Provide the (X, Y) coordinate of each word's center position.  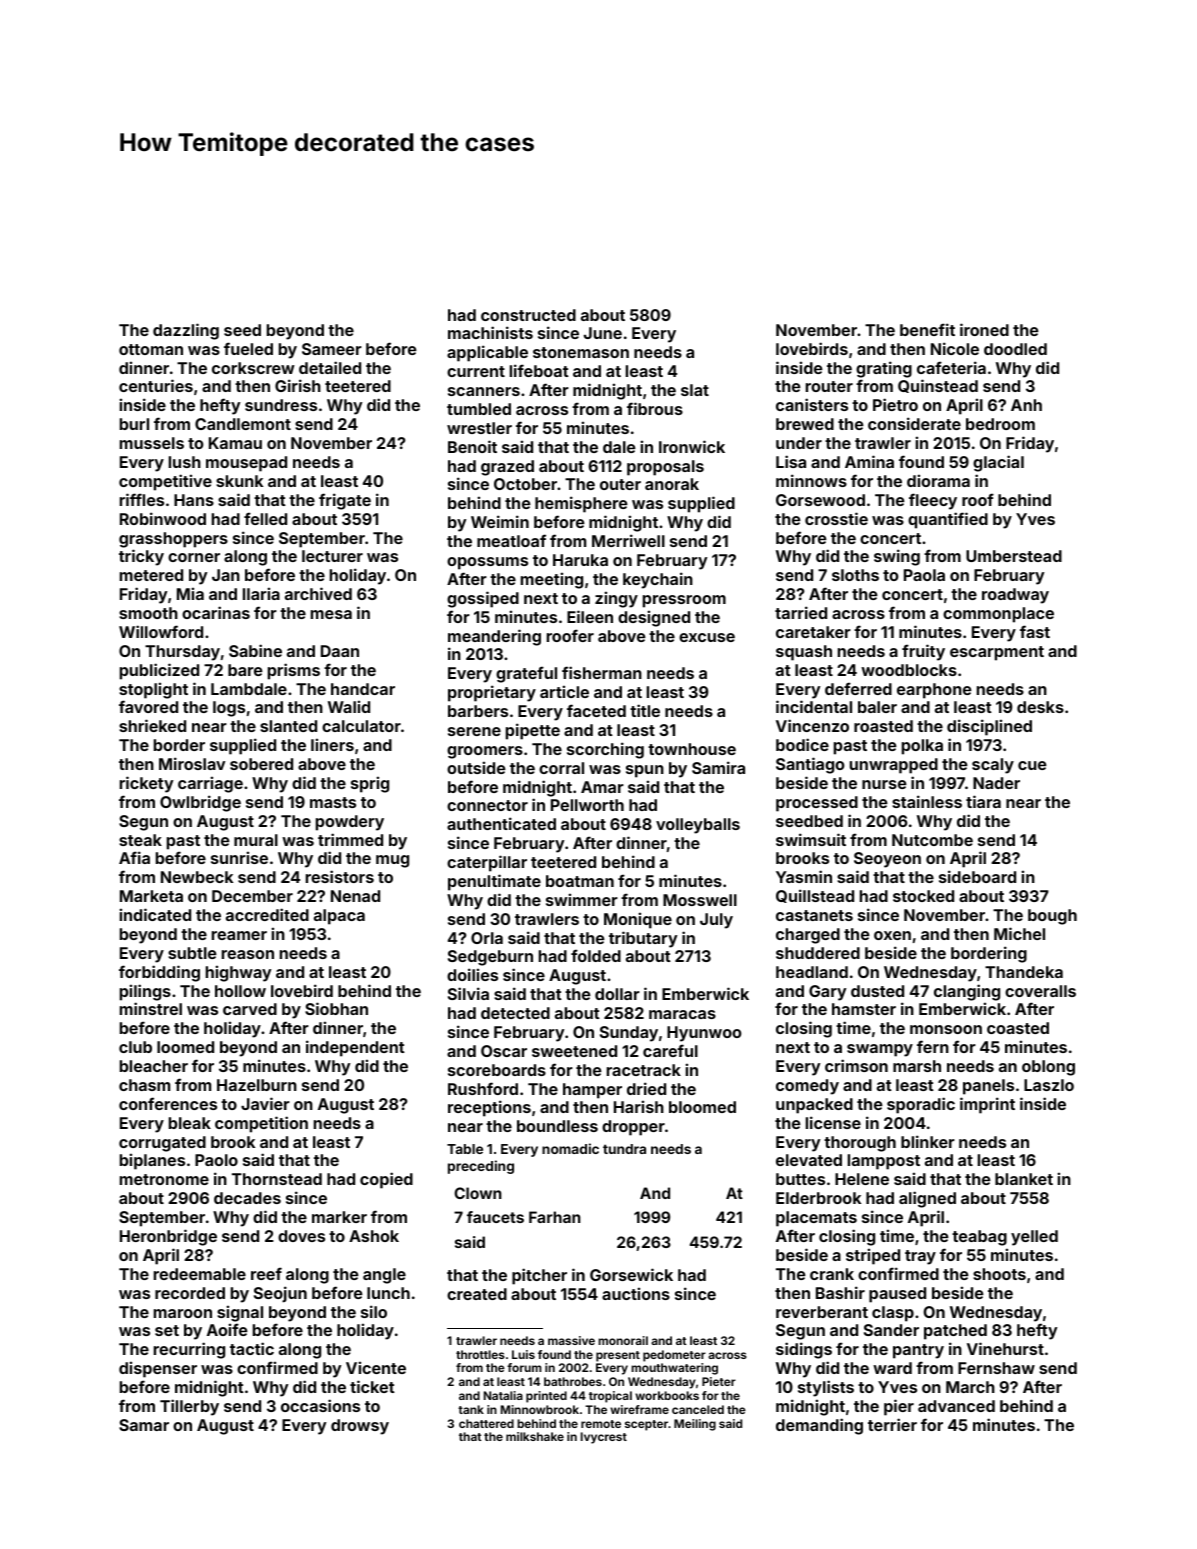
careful (670, 1050)
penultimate (494, 882)
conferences (168, 1103)
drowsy (360, 1427)
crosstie (836, 518)
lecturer (332, 556)
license (833, 1122)
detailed (330, 367)
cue (1032, 765)
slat (695, 390)
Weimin (500, 521)
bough (1052, 917)
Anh (1026, 405)
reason (248, 954)
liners (332, 744)
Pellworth (587, 805)
